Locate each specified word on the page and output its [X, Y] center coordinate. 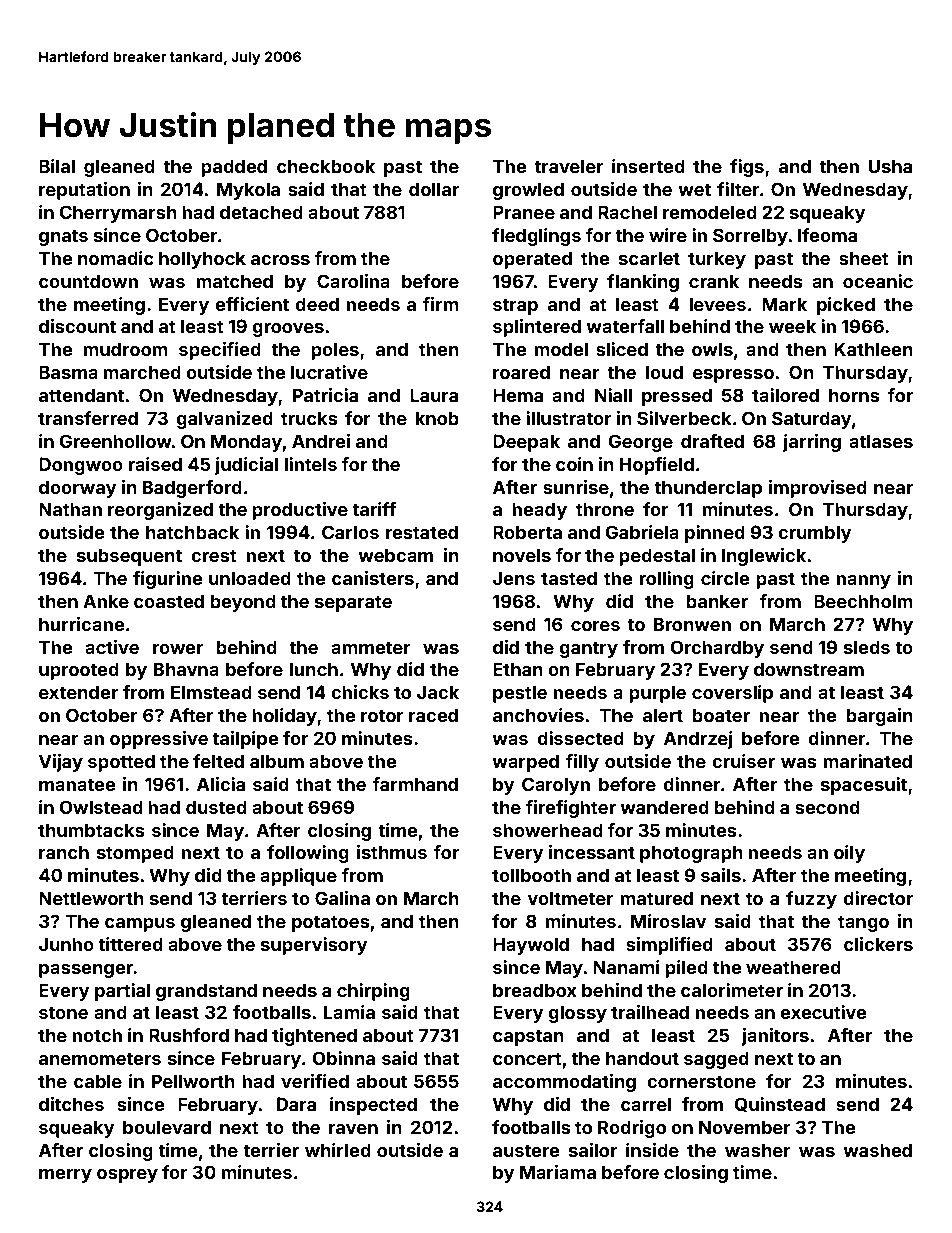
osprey [127, 1176]
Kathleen [873, 349]
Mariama [558, 1172]
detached [261, 212]
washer [758, 1150]
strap [515, 306]
